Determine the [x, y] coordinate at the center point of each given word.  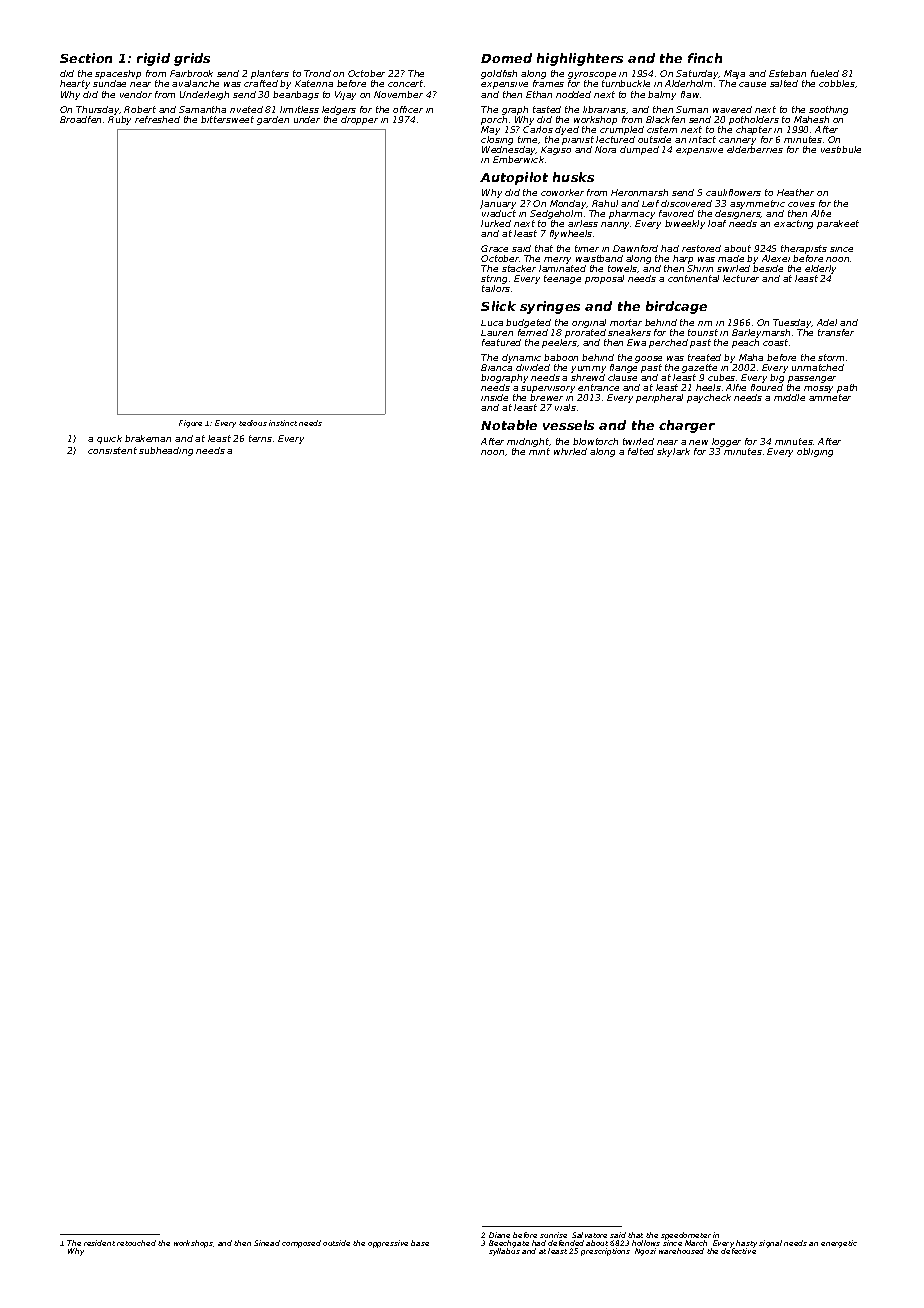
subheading [166, 451]
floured [767, 387]
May [490, 130]
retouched [136, 1243]
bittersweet [227, 119]
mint [539, 451]
